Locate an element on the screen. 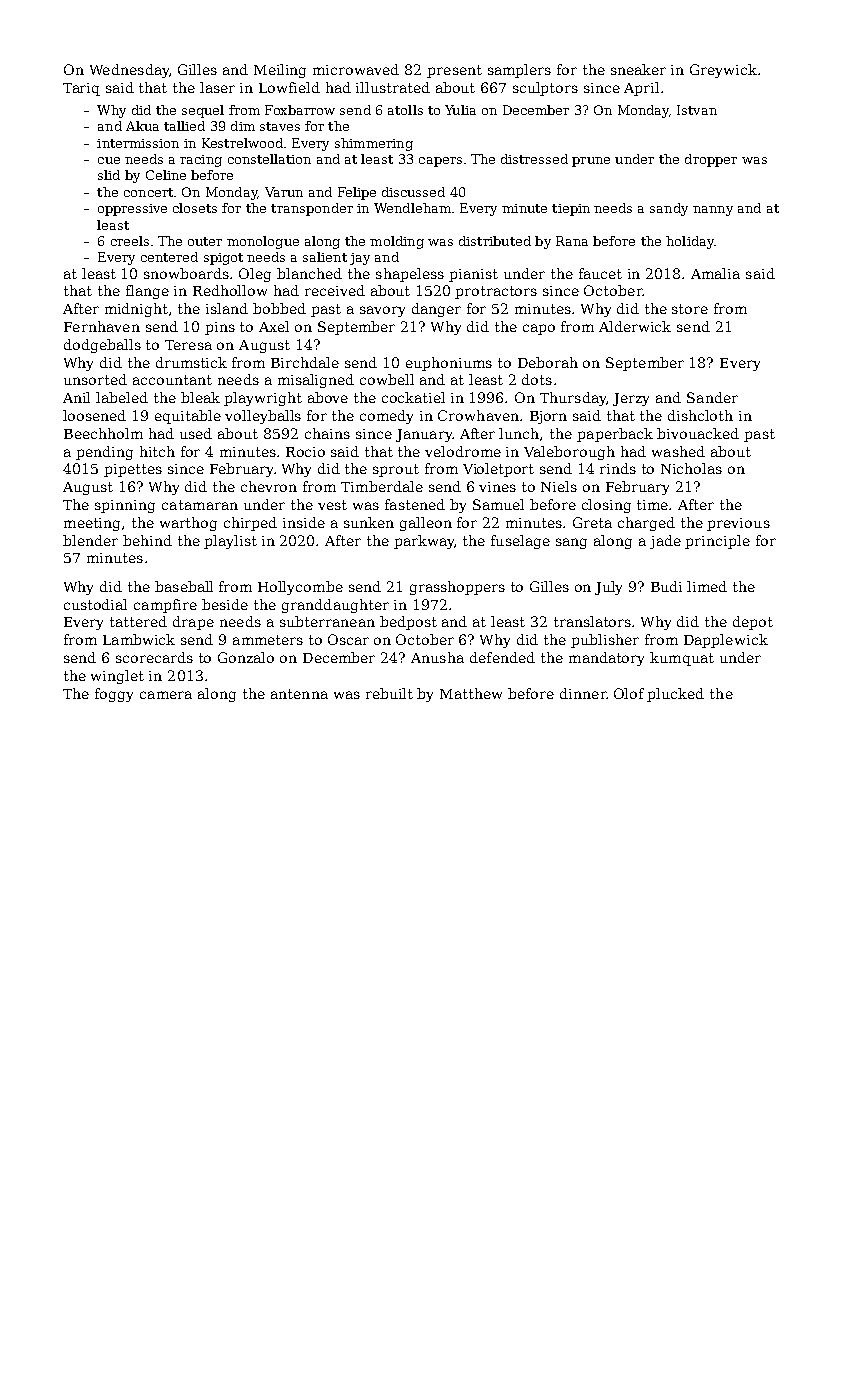  Yulia is located at coordinates (460, 110).
